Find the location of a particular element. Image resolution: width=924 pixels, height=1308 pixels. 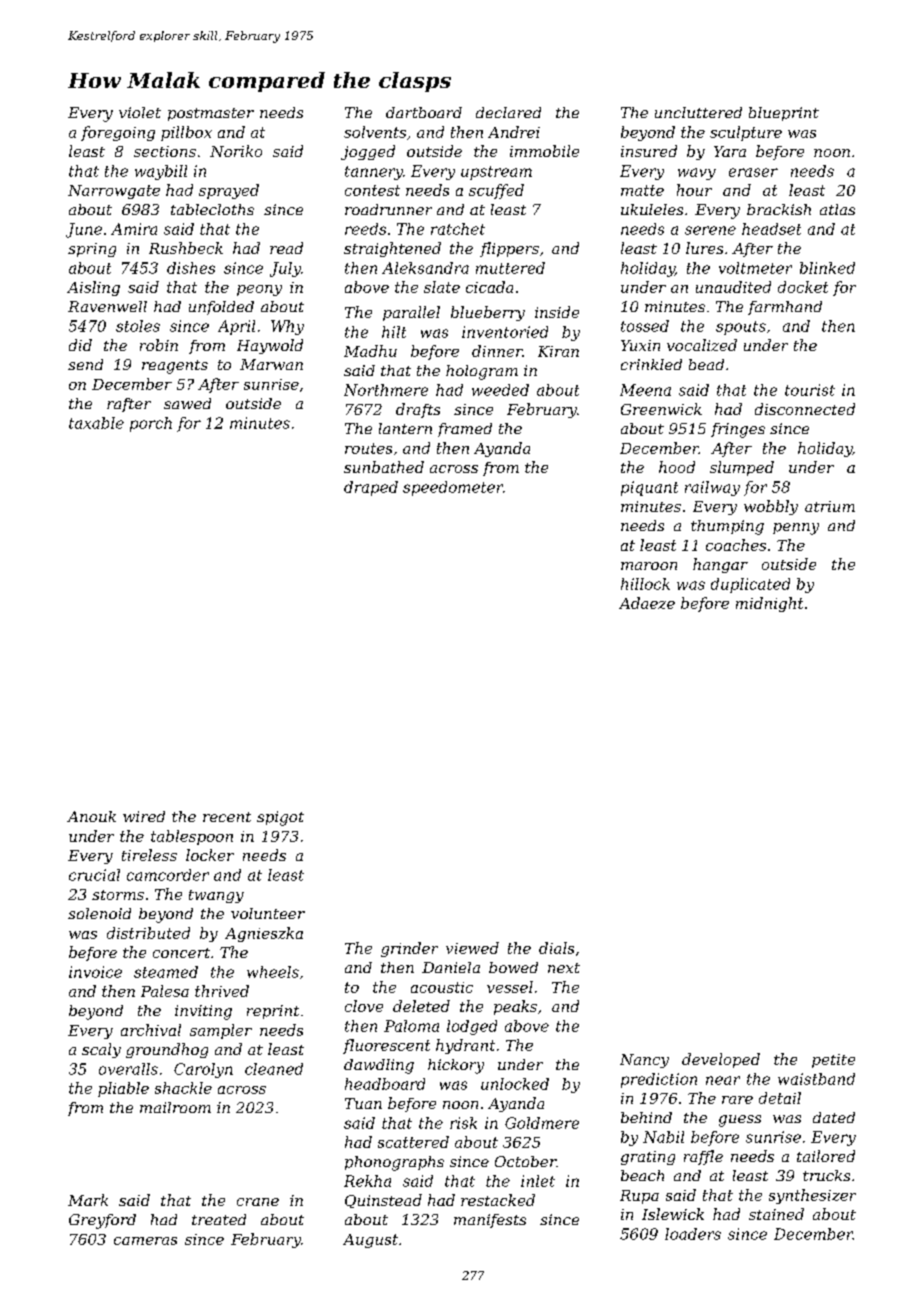

violet is located at coordinates (140, 112).
